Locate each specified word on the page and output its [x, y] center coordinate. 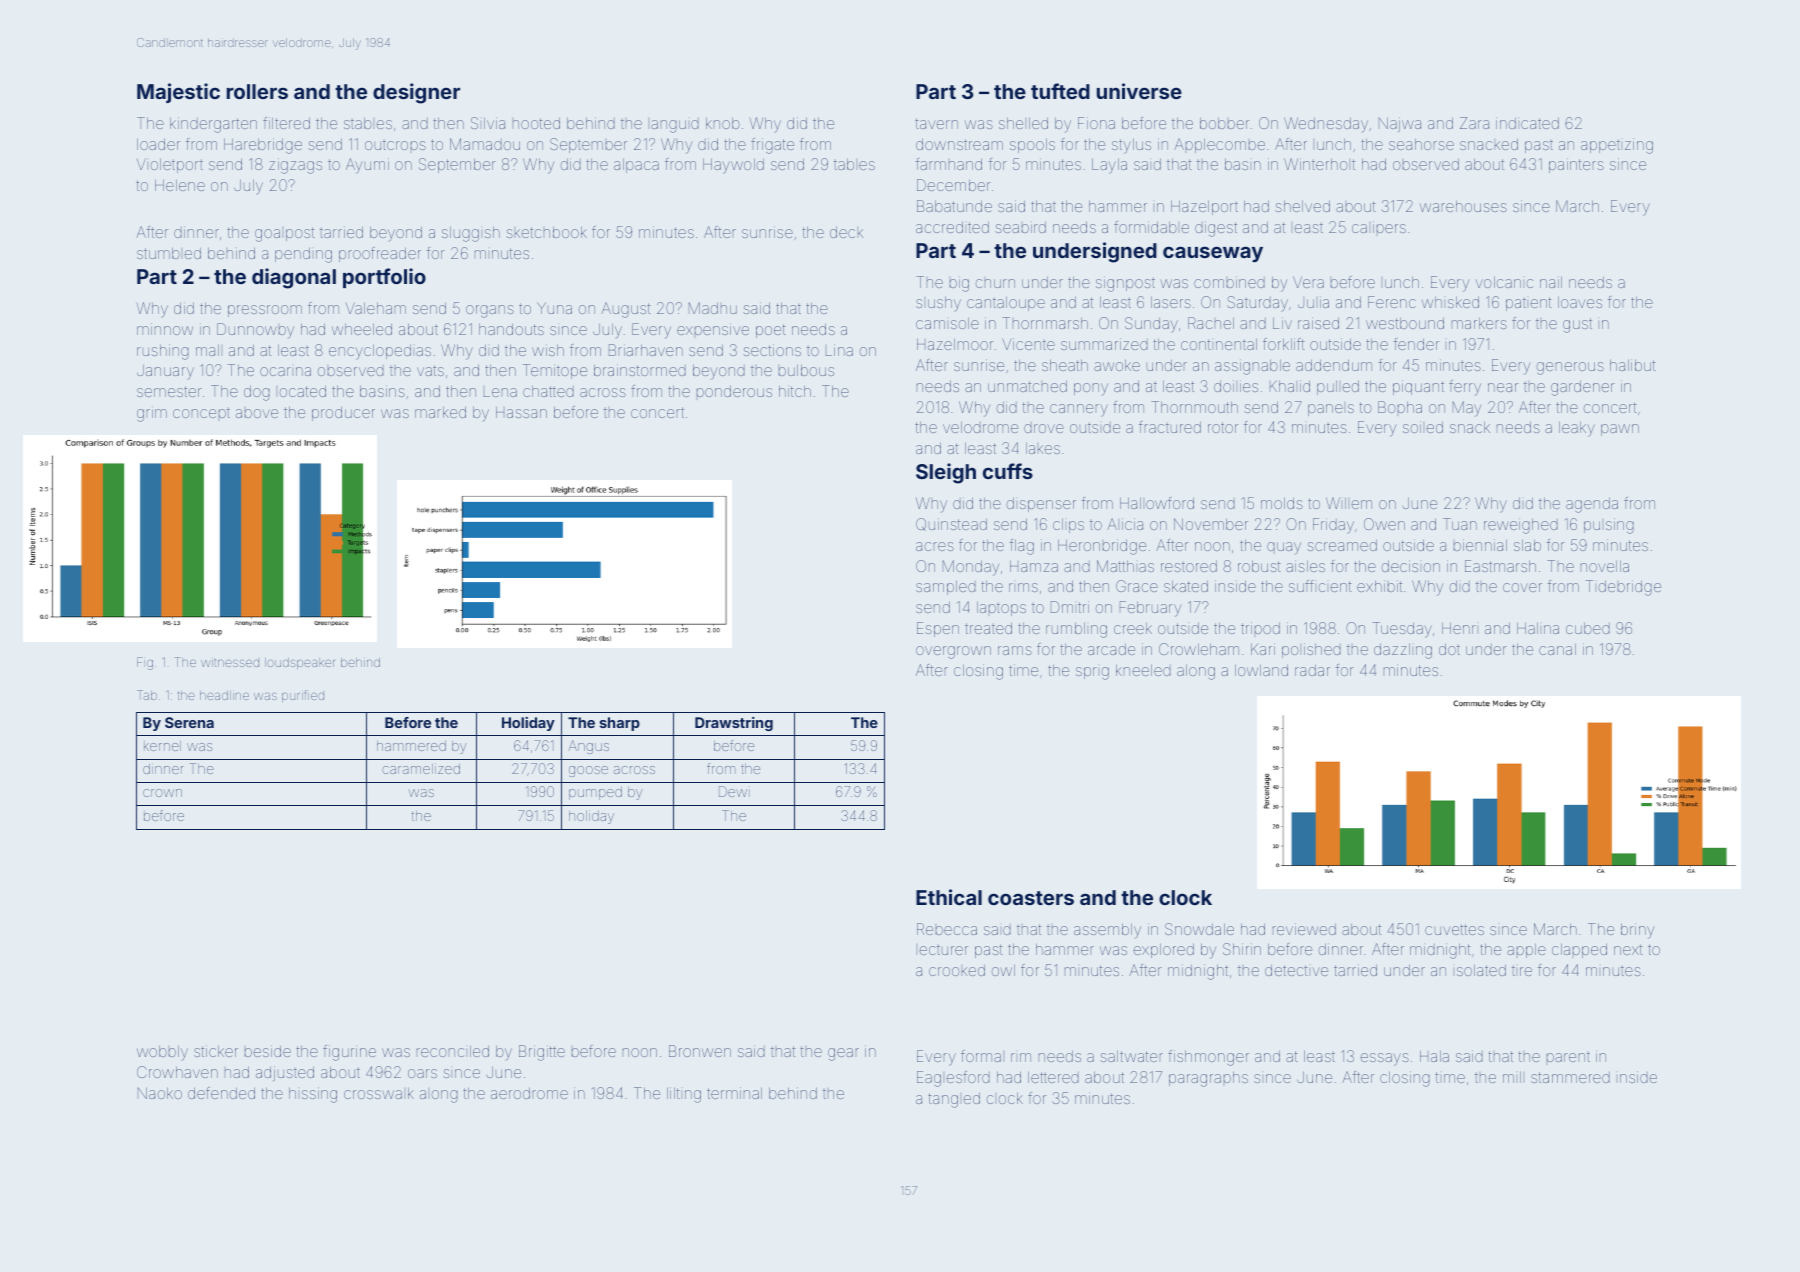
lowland [1261, 670]
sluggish [471, 234]
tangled [954, 1100]
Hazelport [1204, 208]
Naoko [160, 1093]
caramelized [421, 768]
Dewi [733, 791]
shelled [1023, 123]
